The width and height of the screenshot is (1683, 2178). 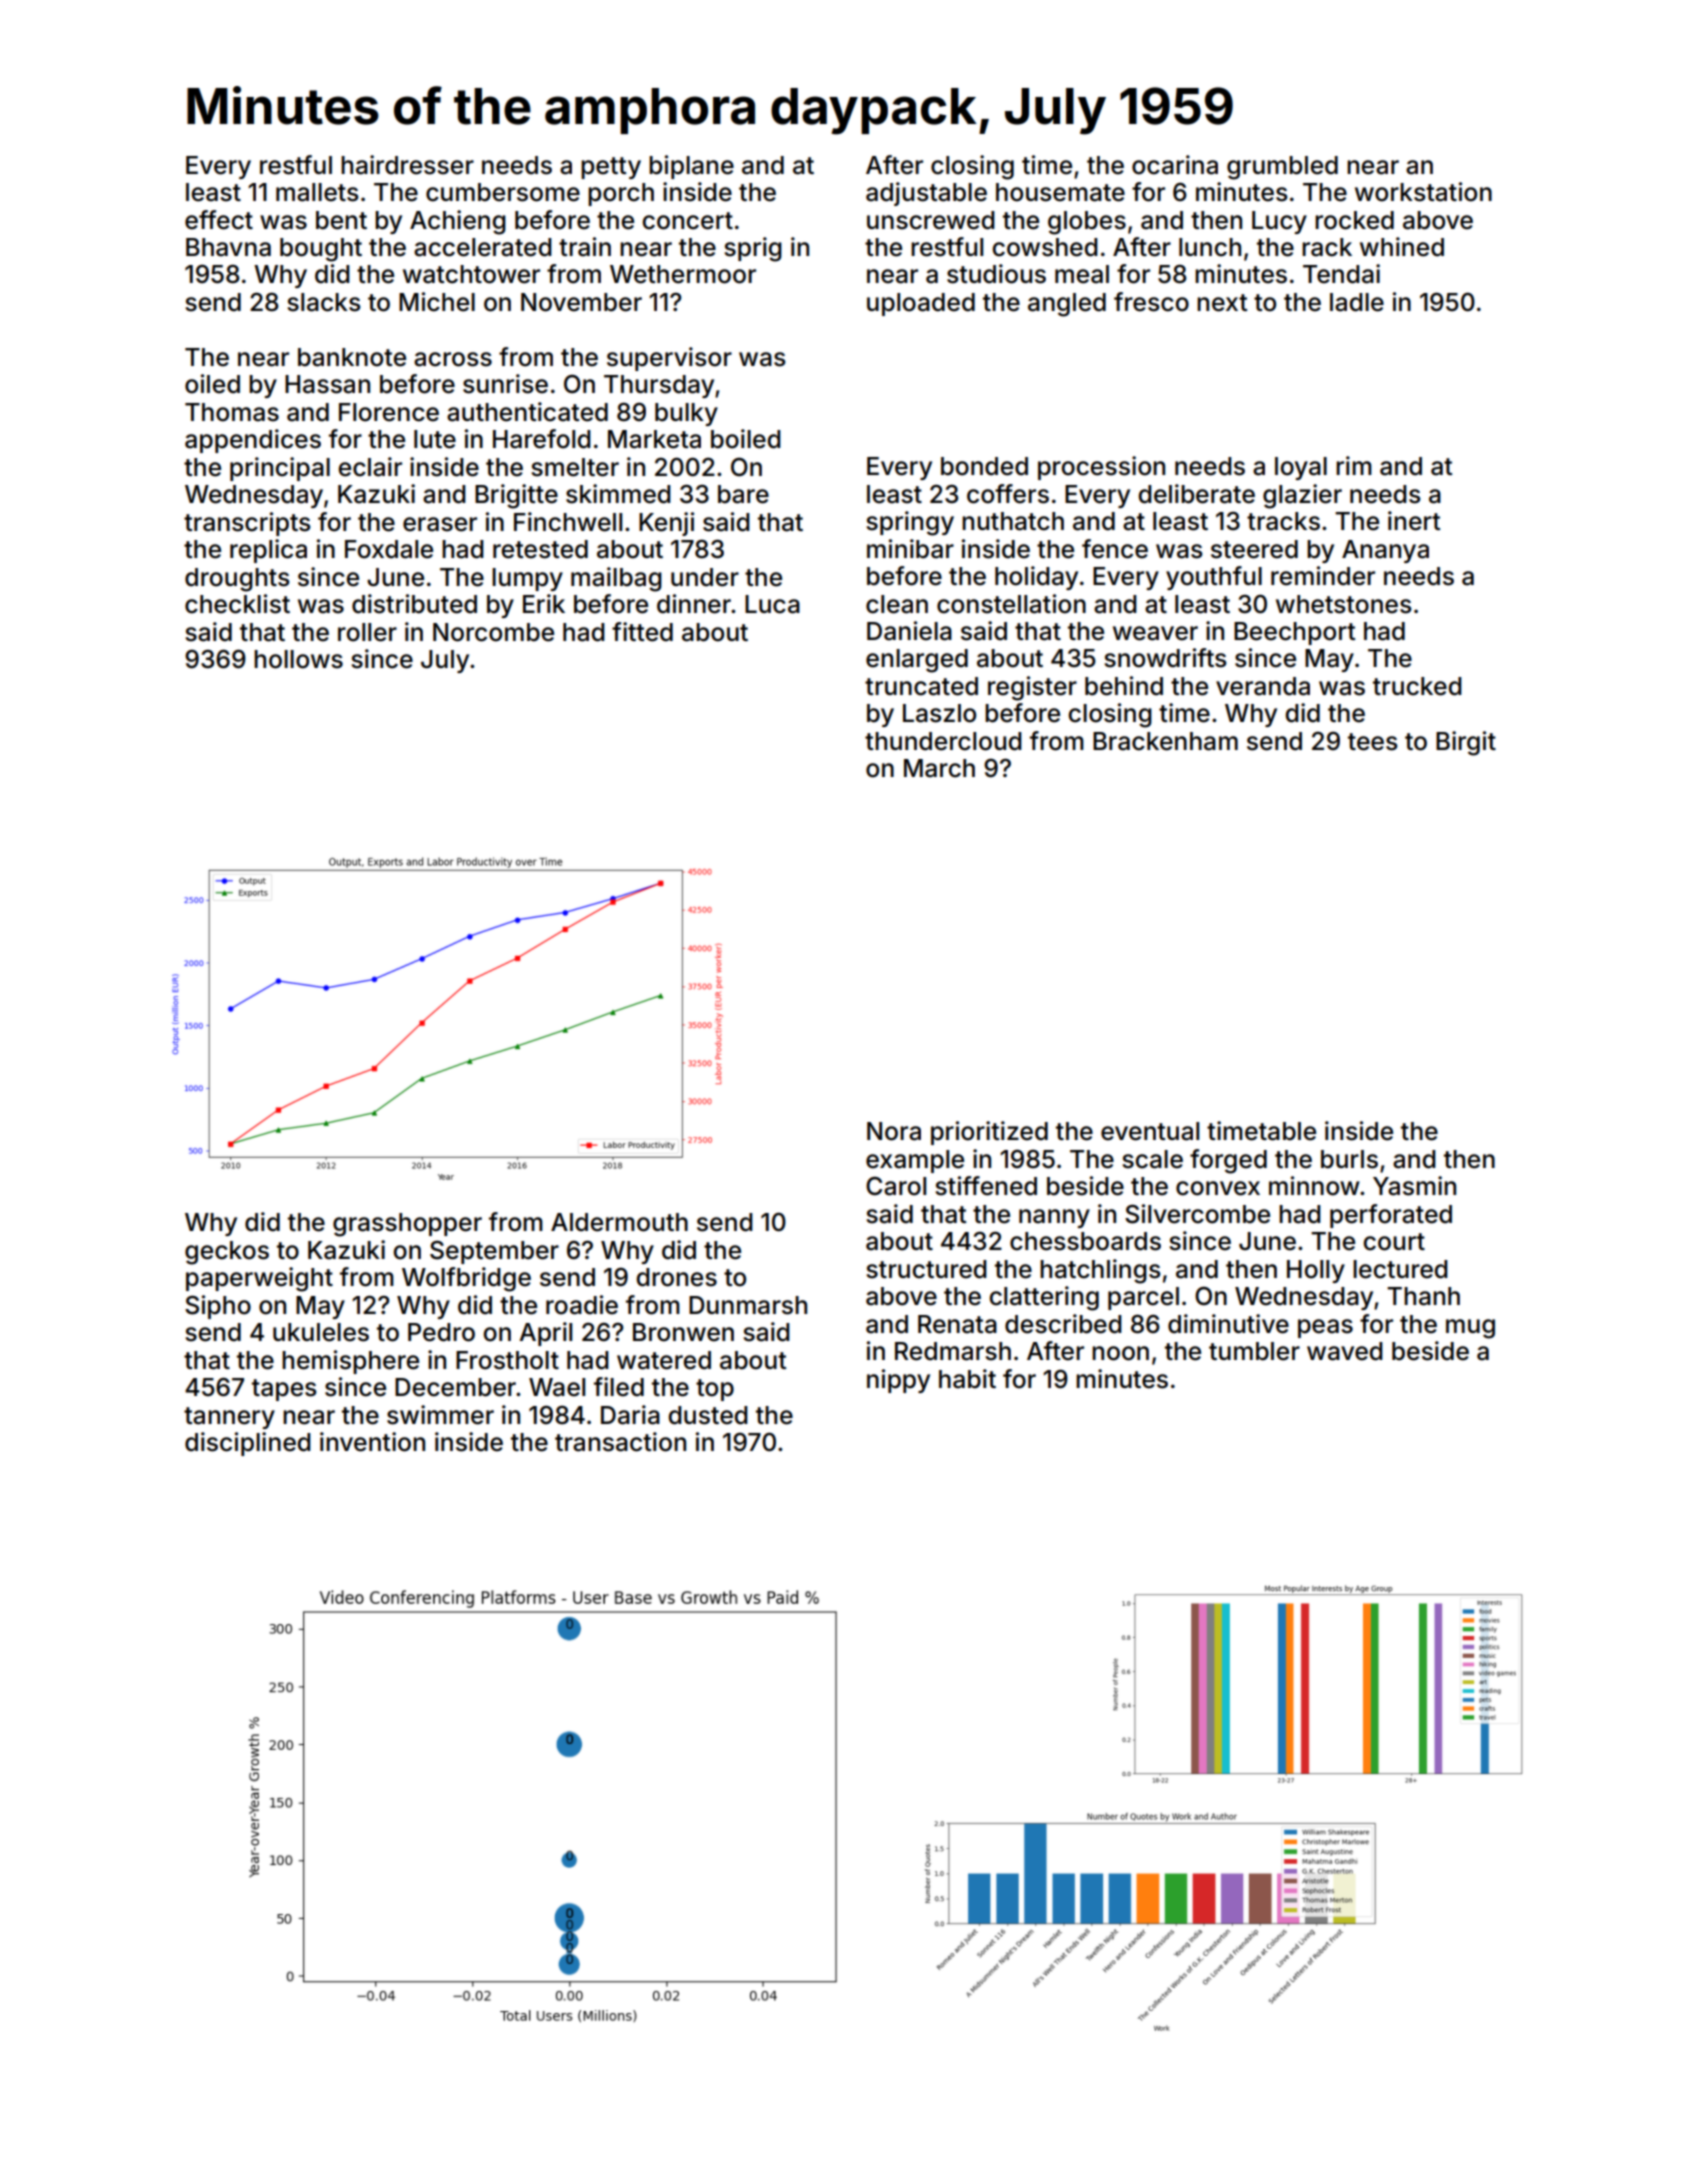 What do you see at coordinates (229, 1418) in the screenshot?
I see `tannery` at bounding box center [229, 1418].
